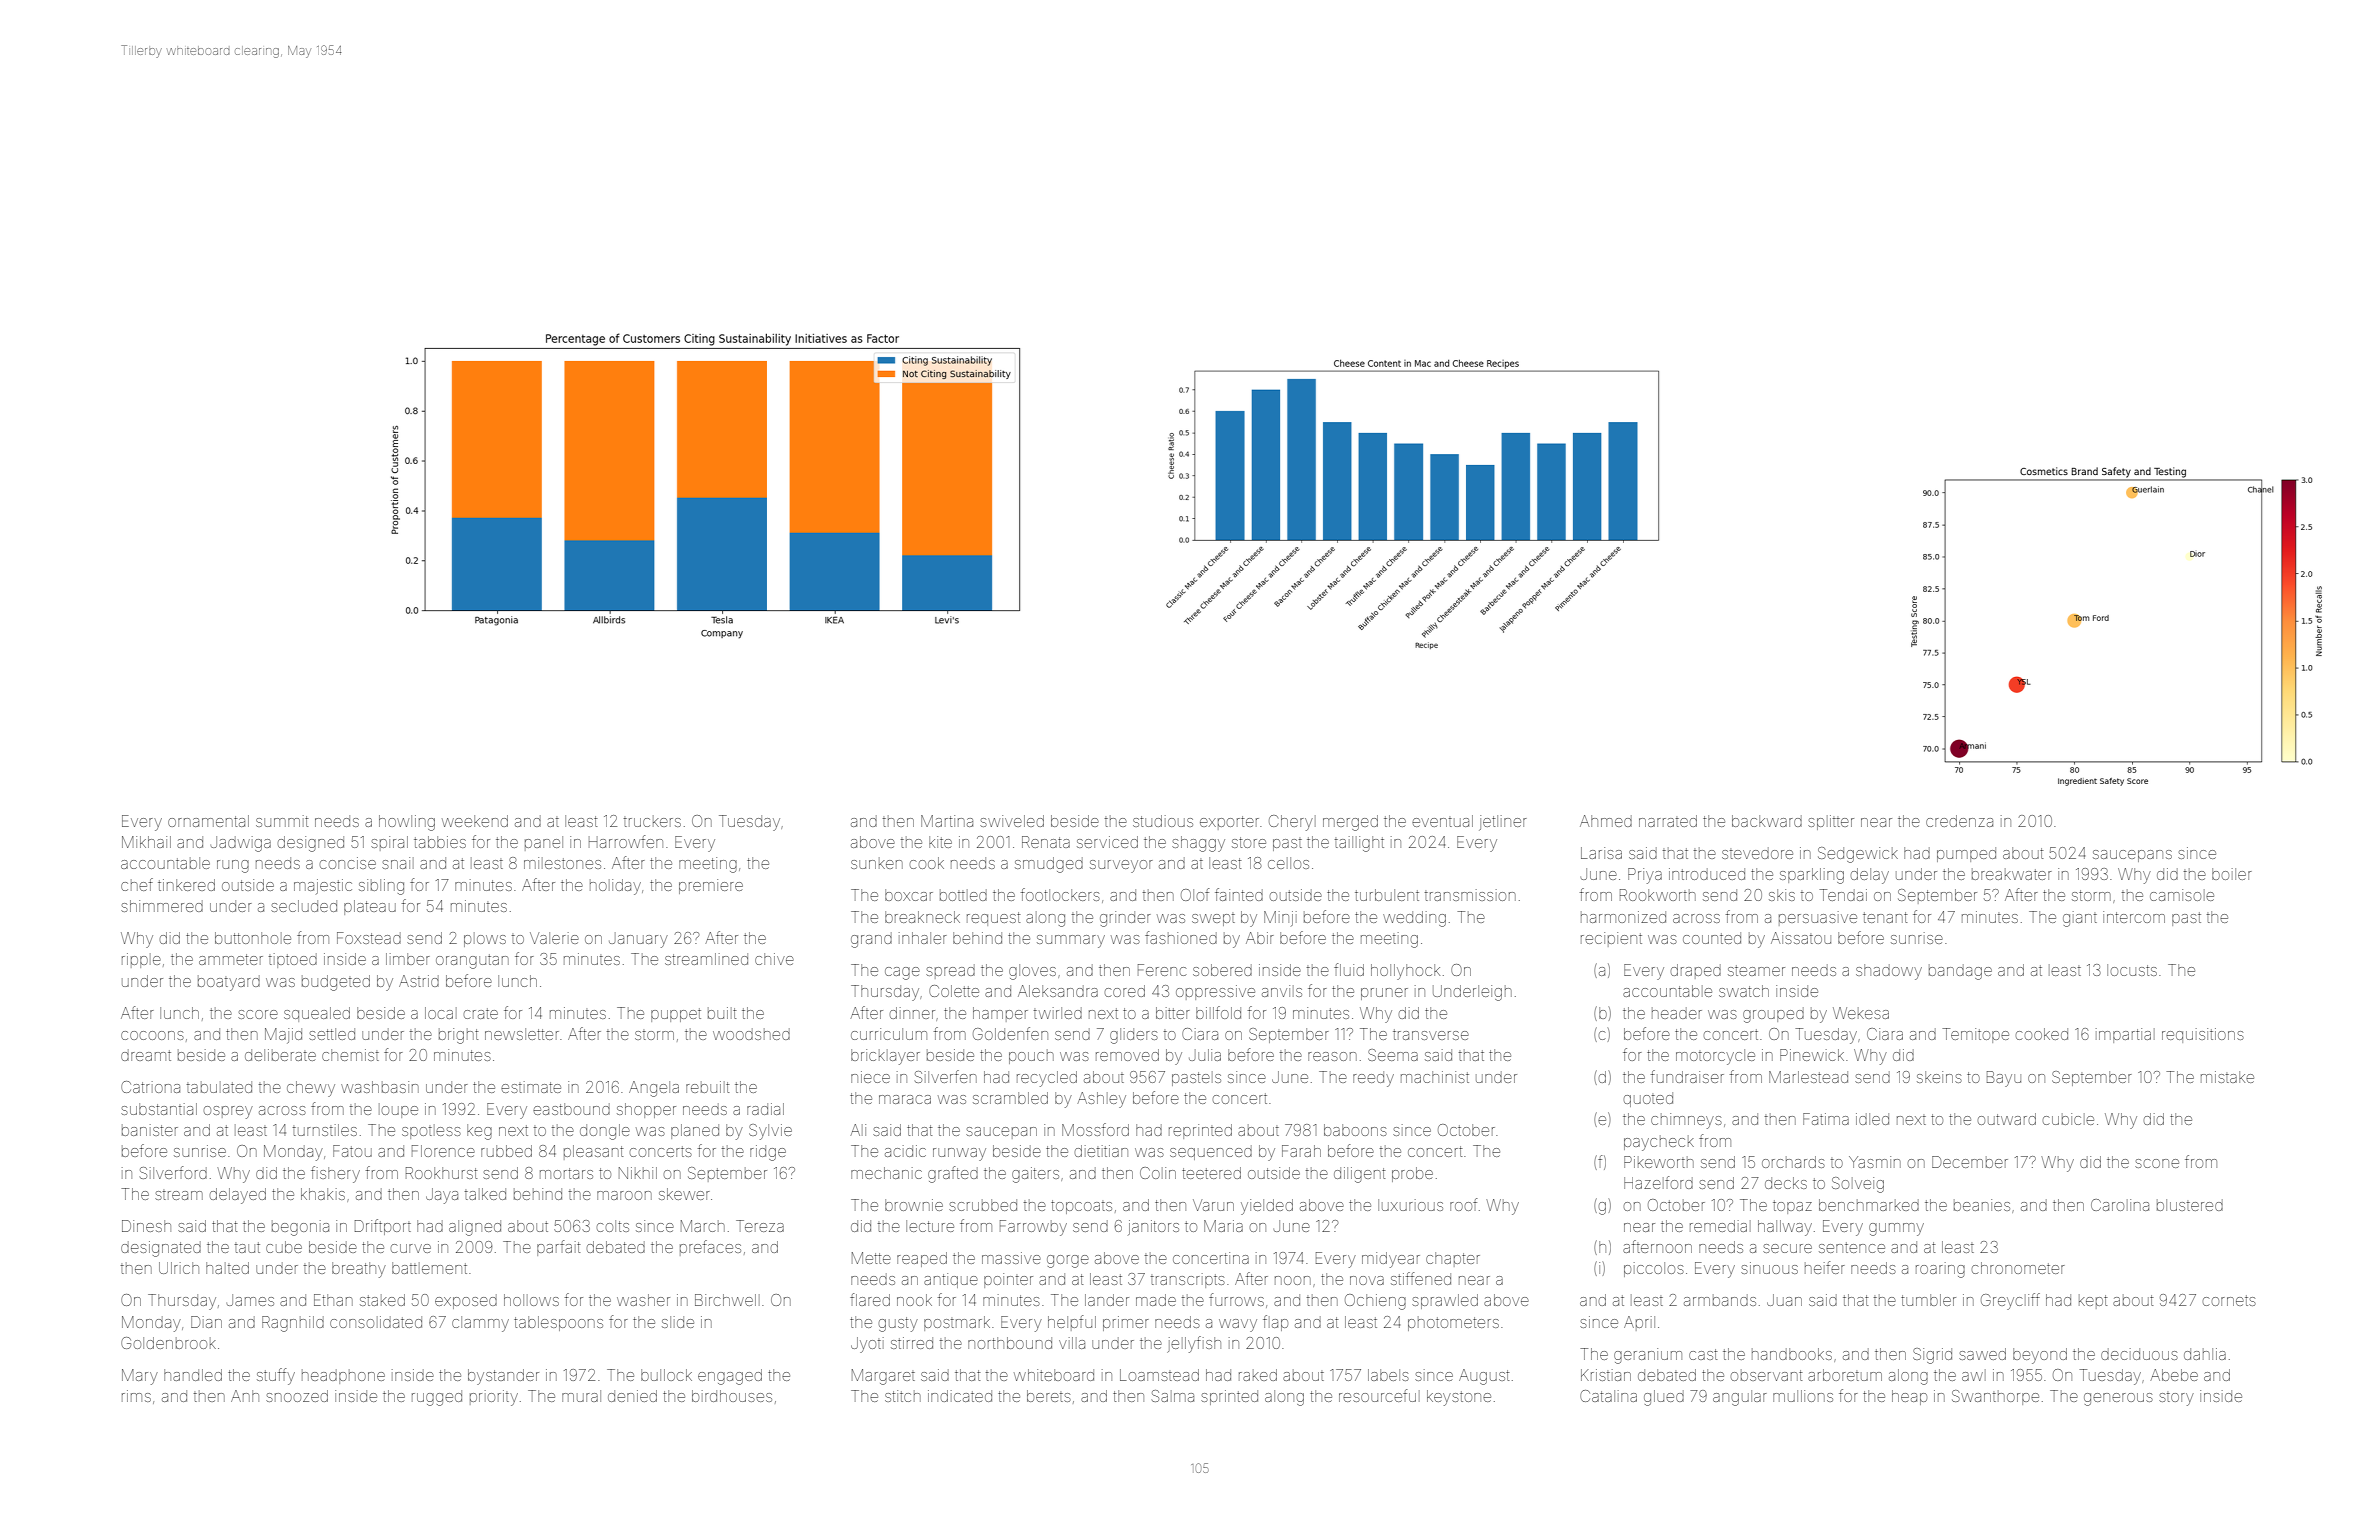 This image has width=2380, height=1540. I want to click on truckers, so click(652, 821).
